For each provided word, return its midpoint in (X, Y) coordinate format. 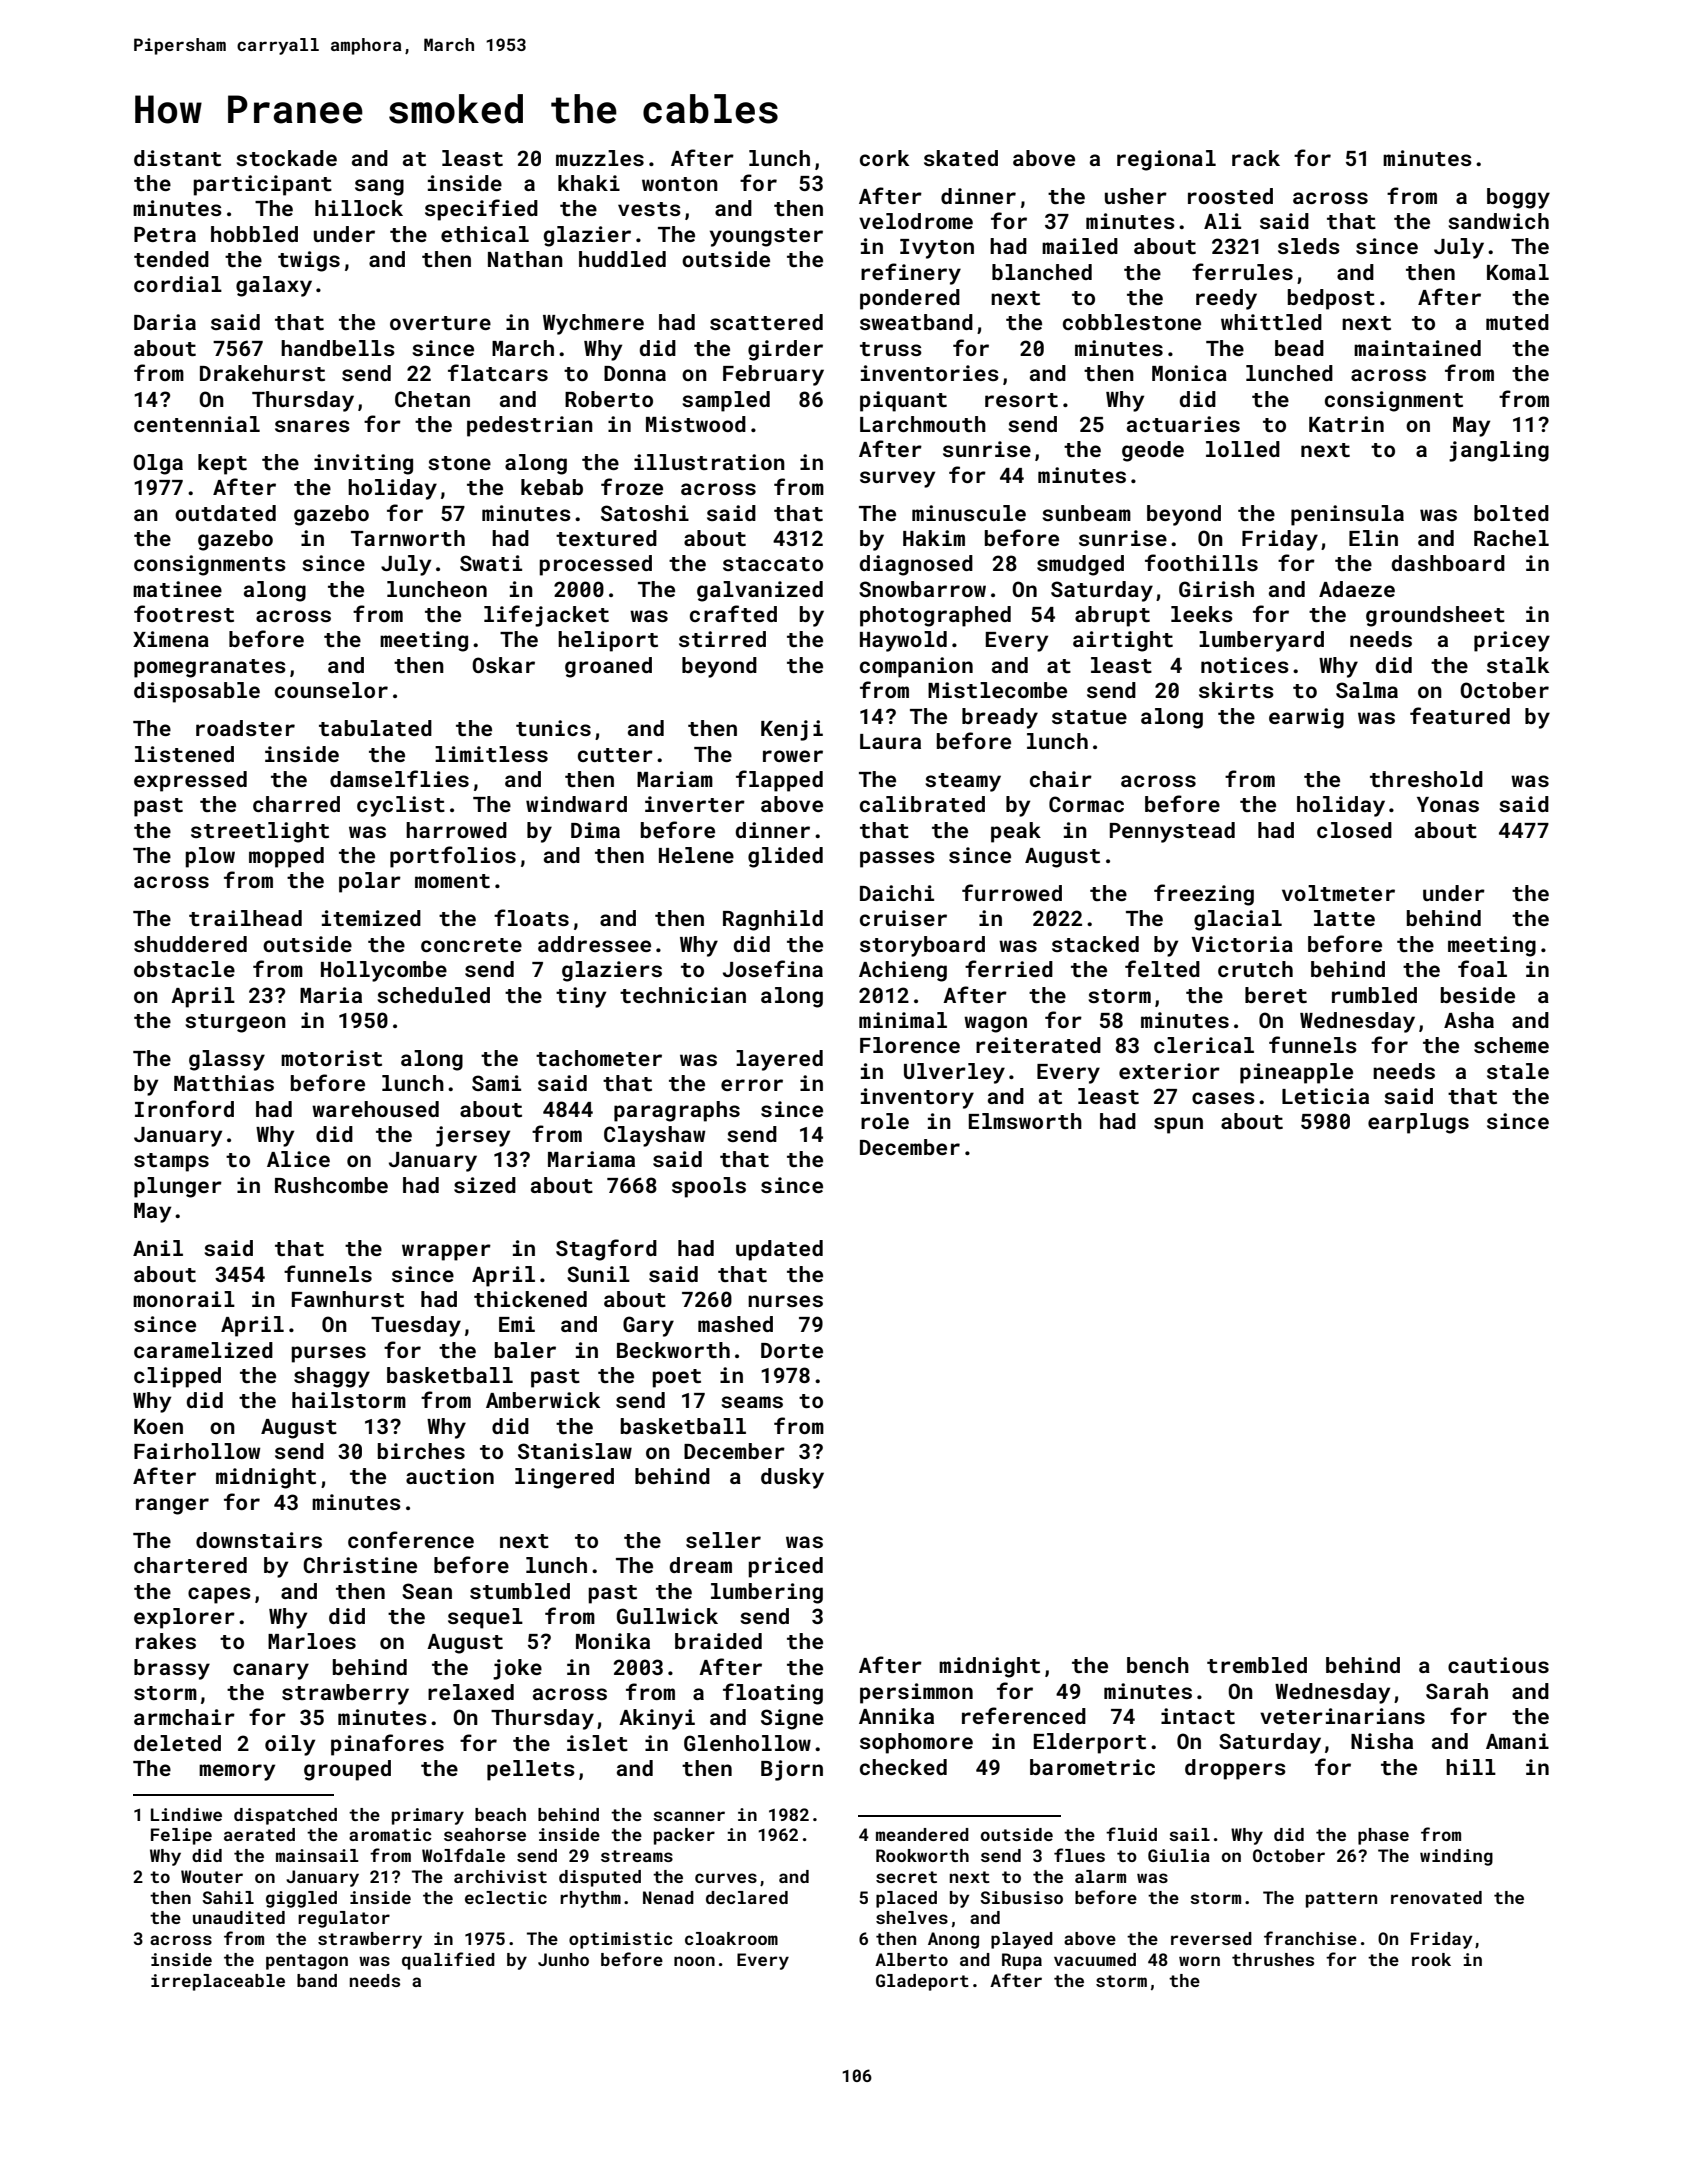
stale (1518, 1071)
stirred (722, 639)
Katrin (1346, 424)
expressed (190, 781)
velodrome (916, 221)
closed (1354, 830)
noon (694, 1961)
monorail (184, 1299)
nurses (785, 1301)
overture (440, 323)
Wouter (212, 1876)
